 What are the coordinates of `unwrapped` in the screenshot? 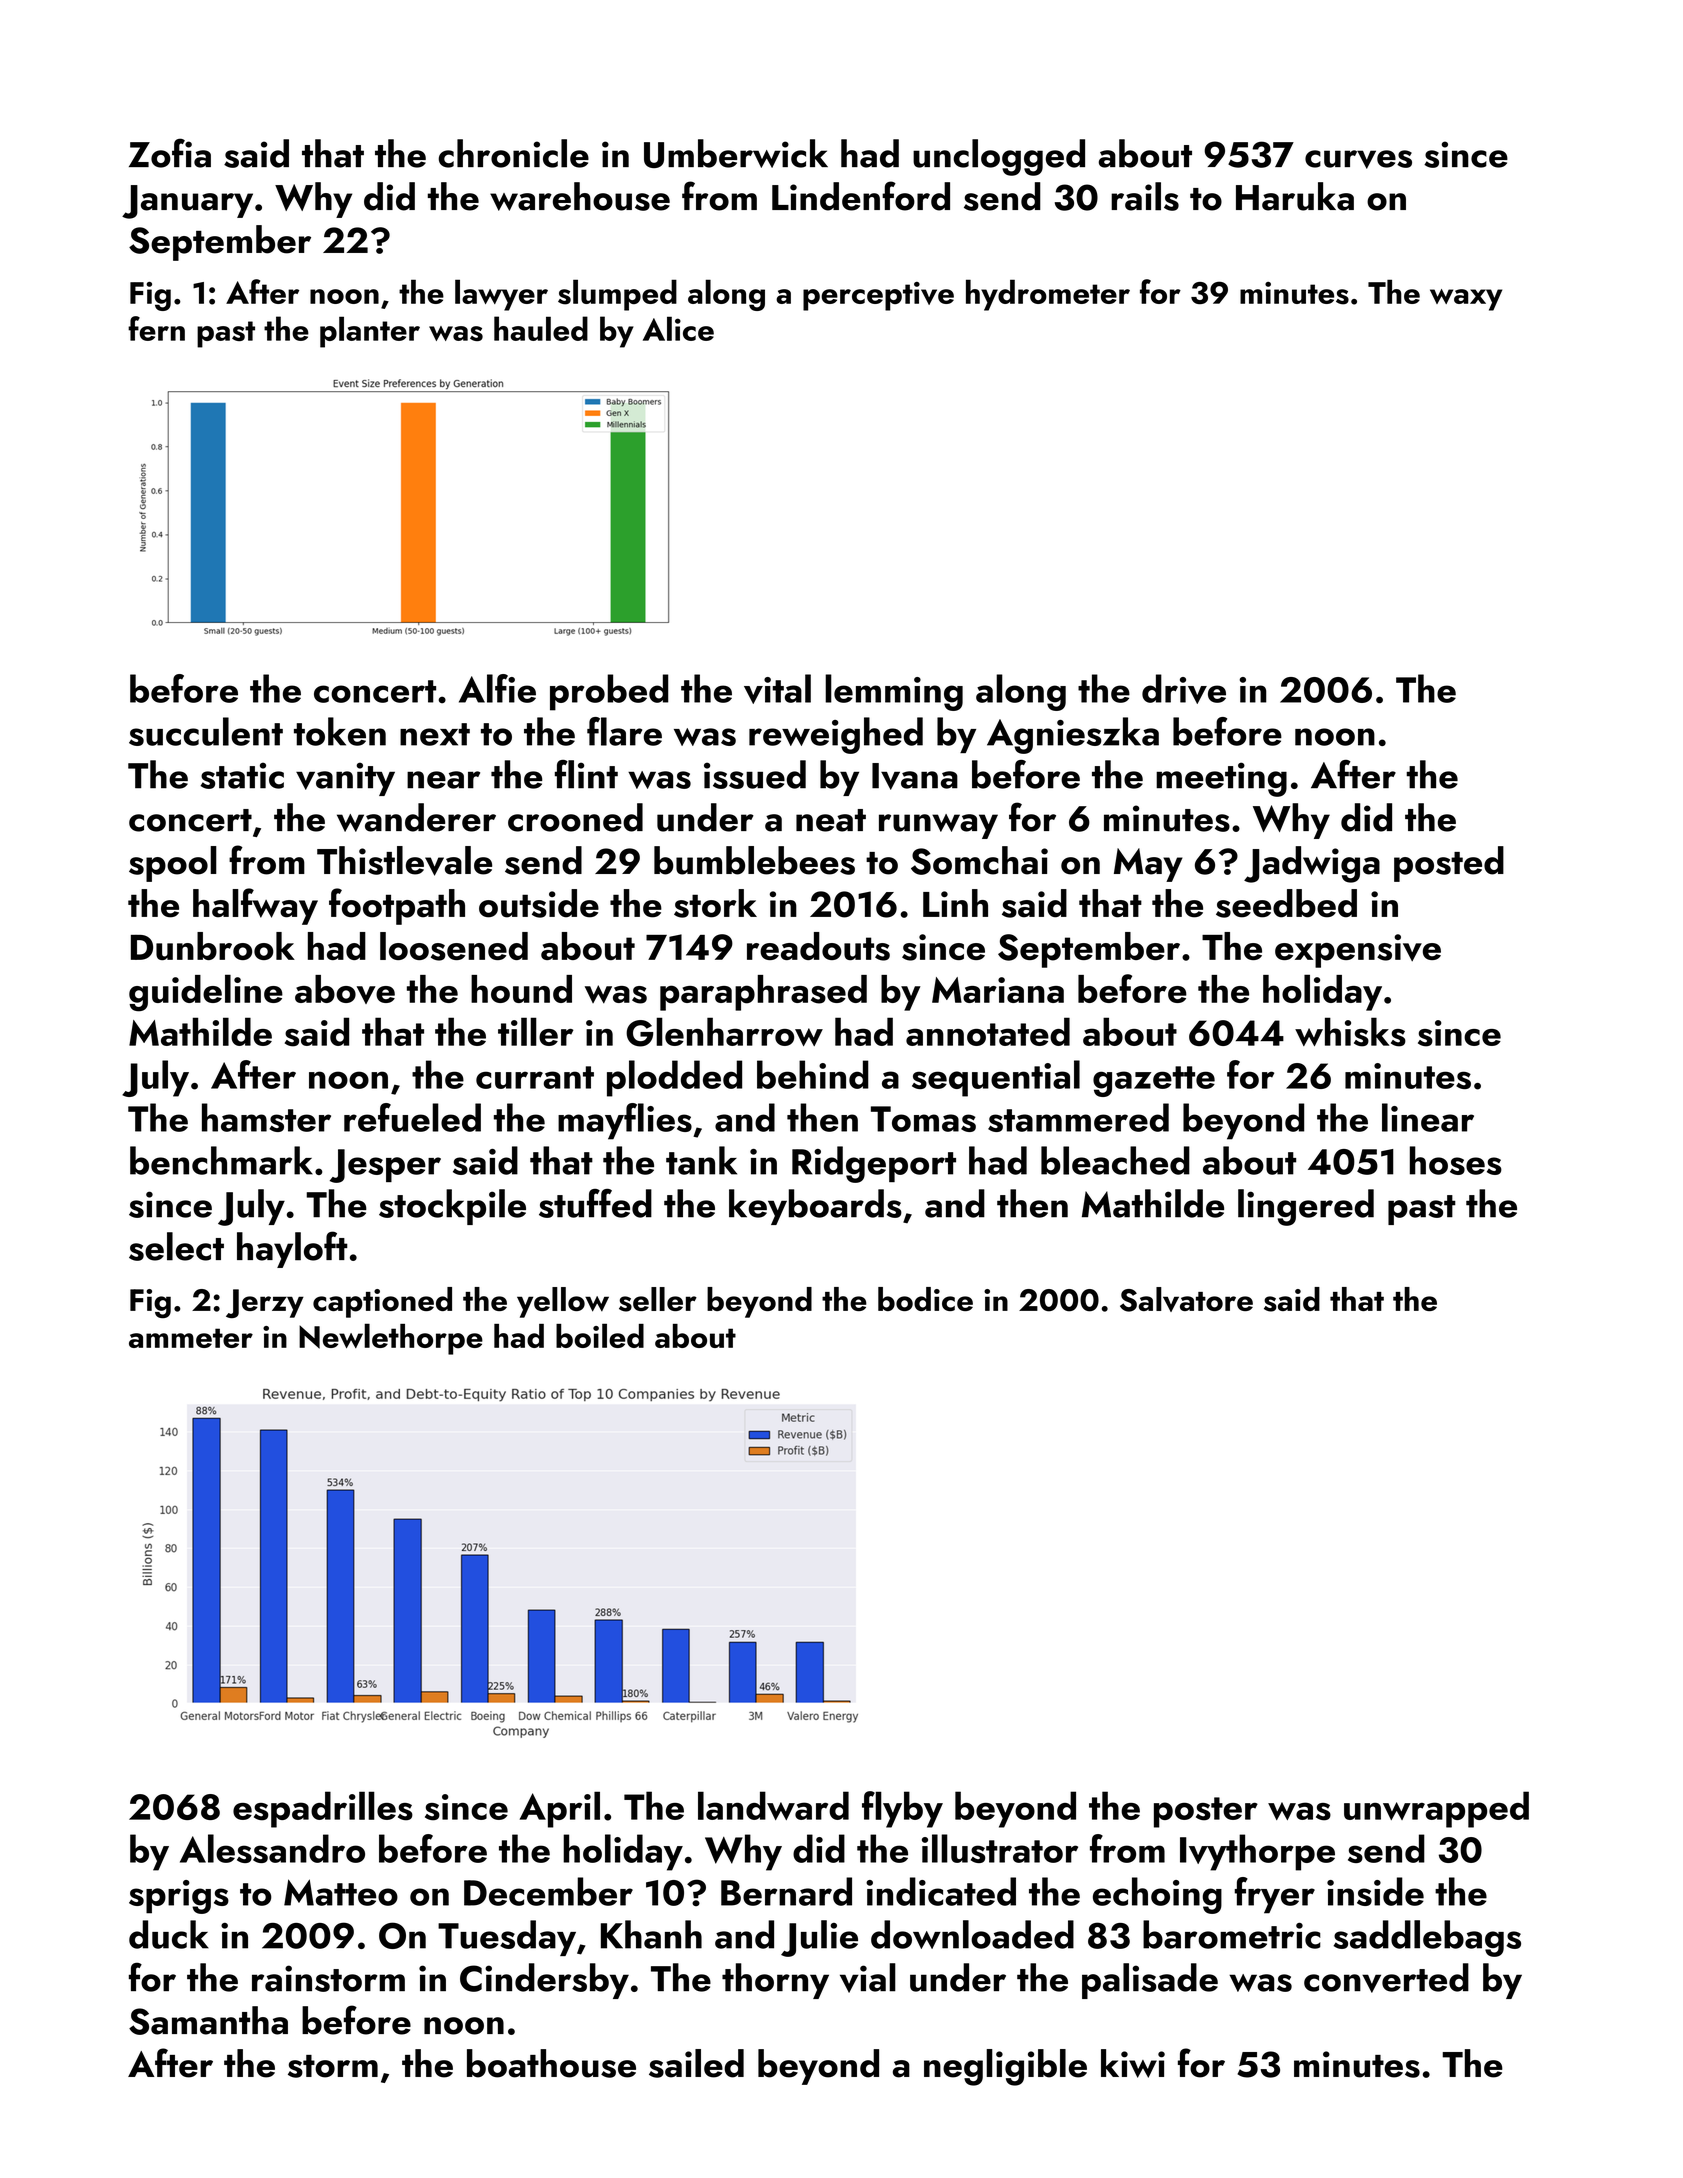 It's located at (1436, 1809).
